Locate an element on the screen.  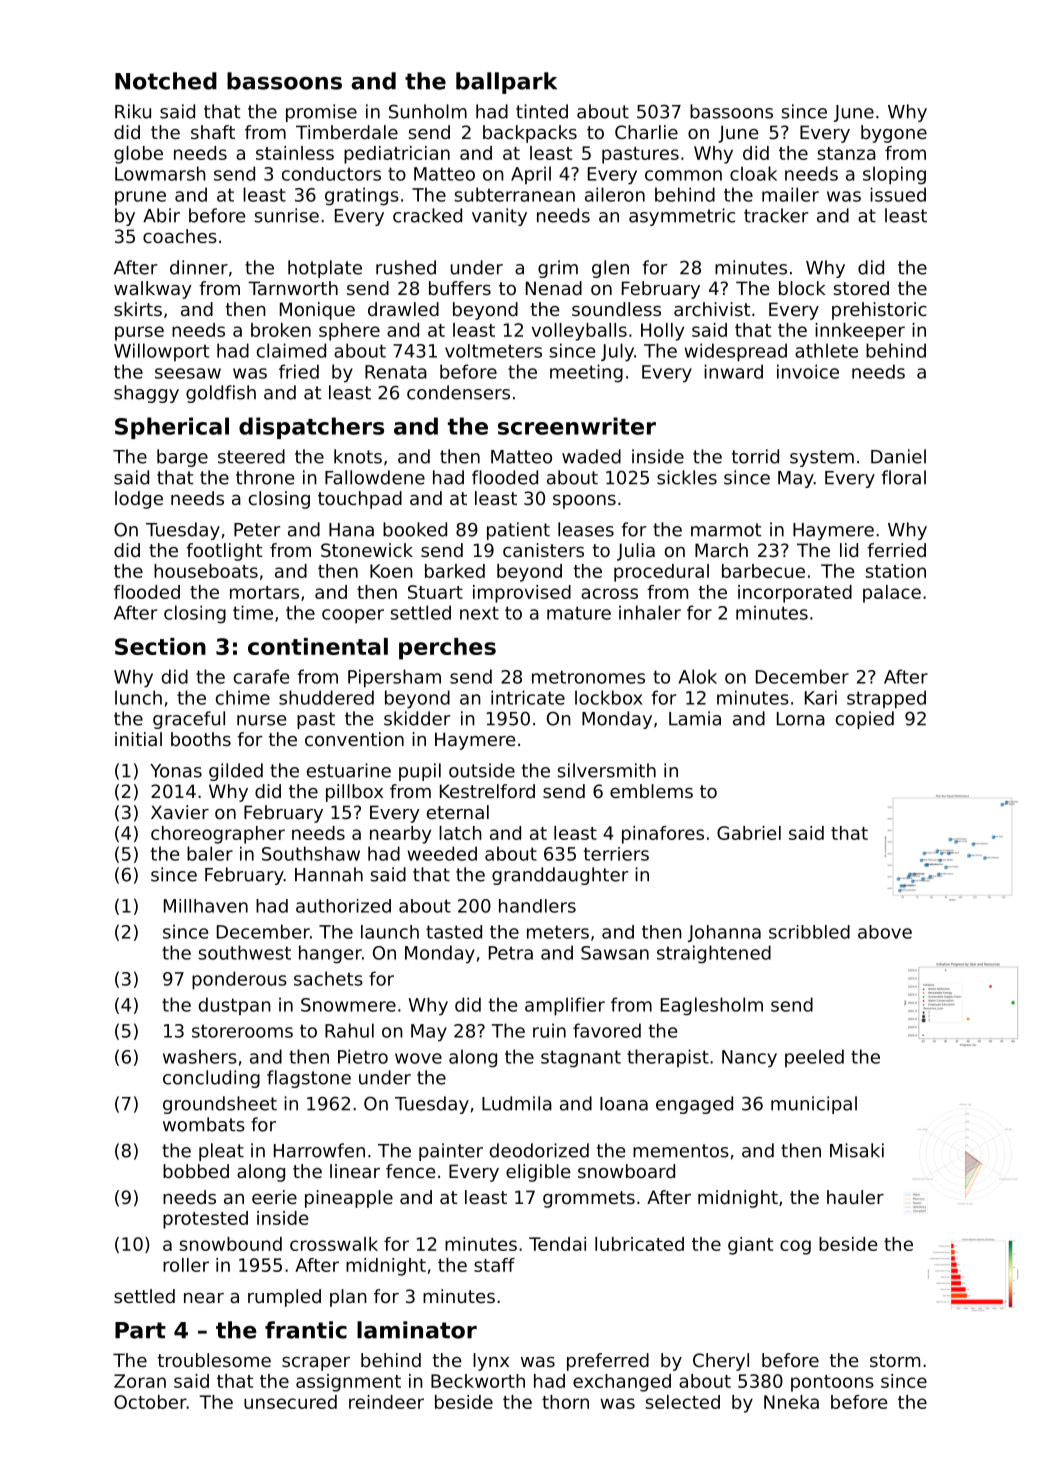
plan is located at coordinates (348, 1298).
